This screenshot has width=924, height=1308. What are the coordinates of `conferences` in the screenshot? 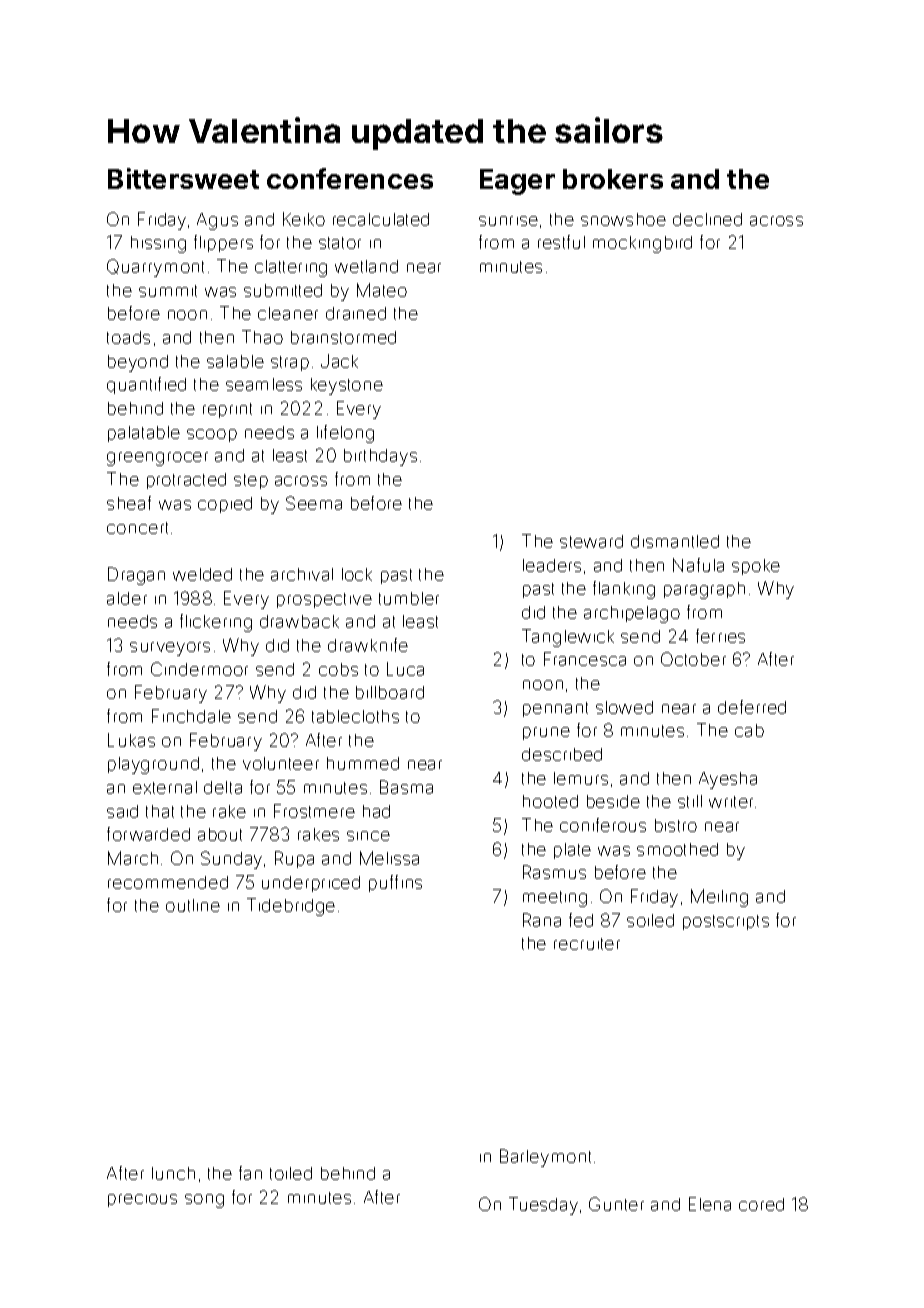 It's located at (350, 178).
